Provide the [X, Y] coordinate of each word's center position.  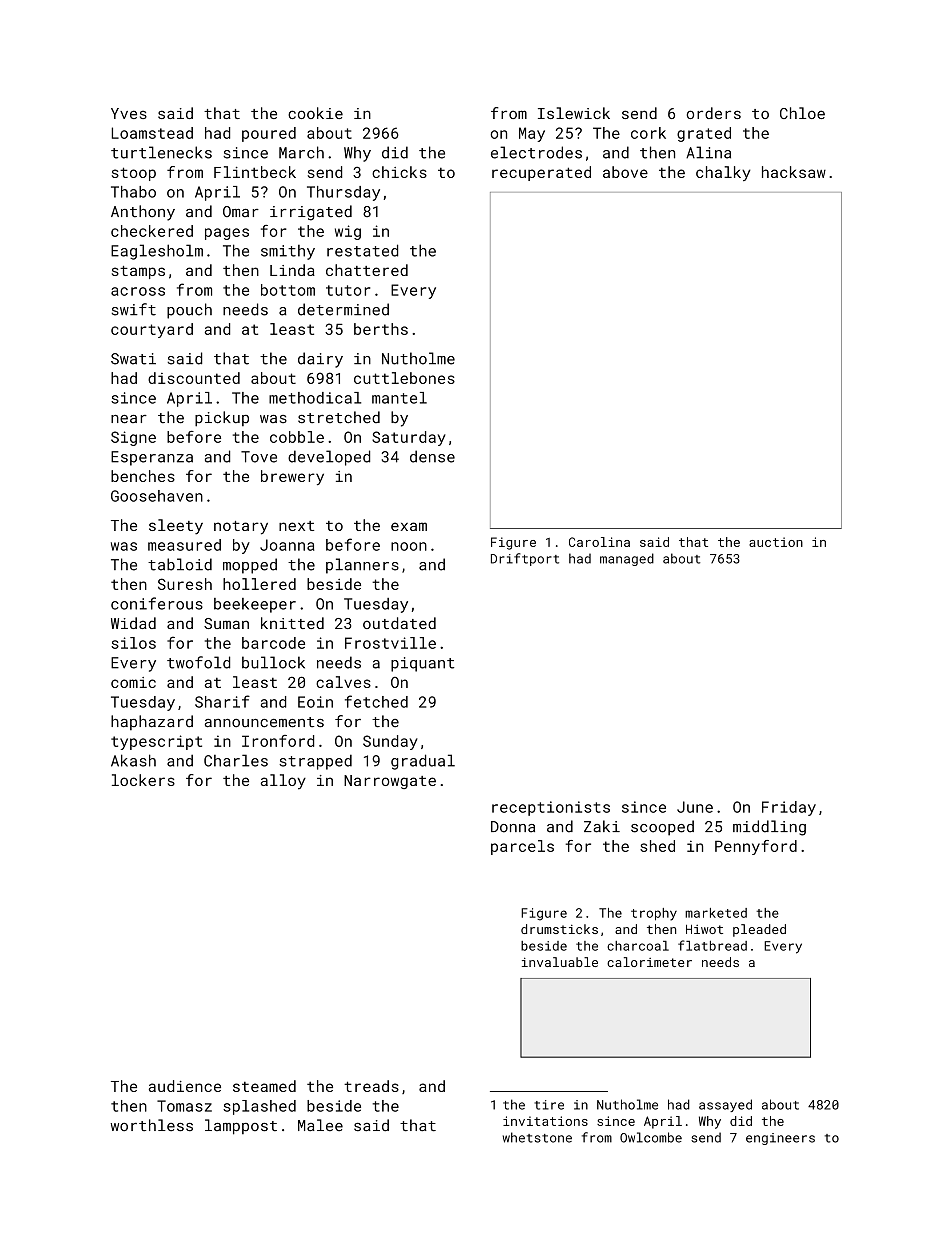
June [695, 807]
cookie [315, 113]
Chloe [802, 113]
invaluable [560, 962]
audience [185, 1086]
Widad [133, 623]
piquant [422, 664]
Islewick [574, 113]
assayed [725, 1105]
